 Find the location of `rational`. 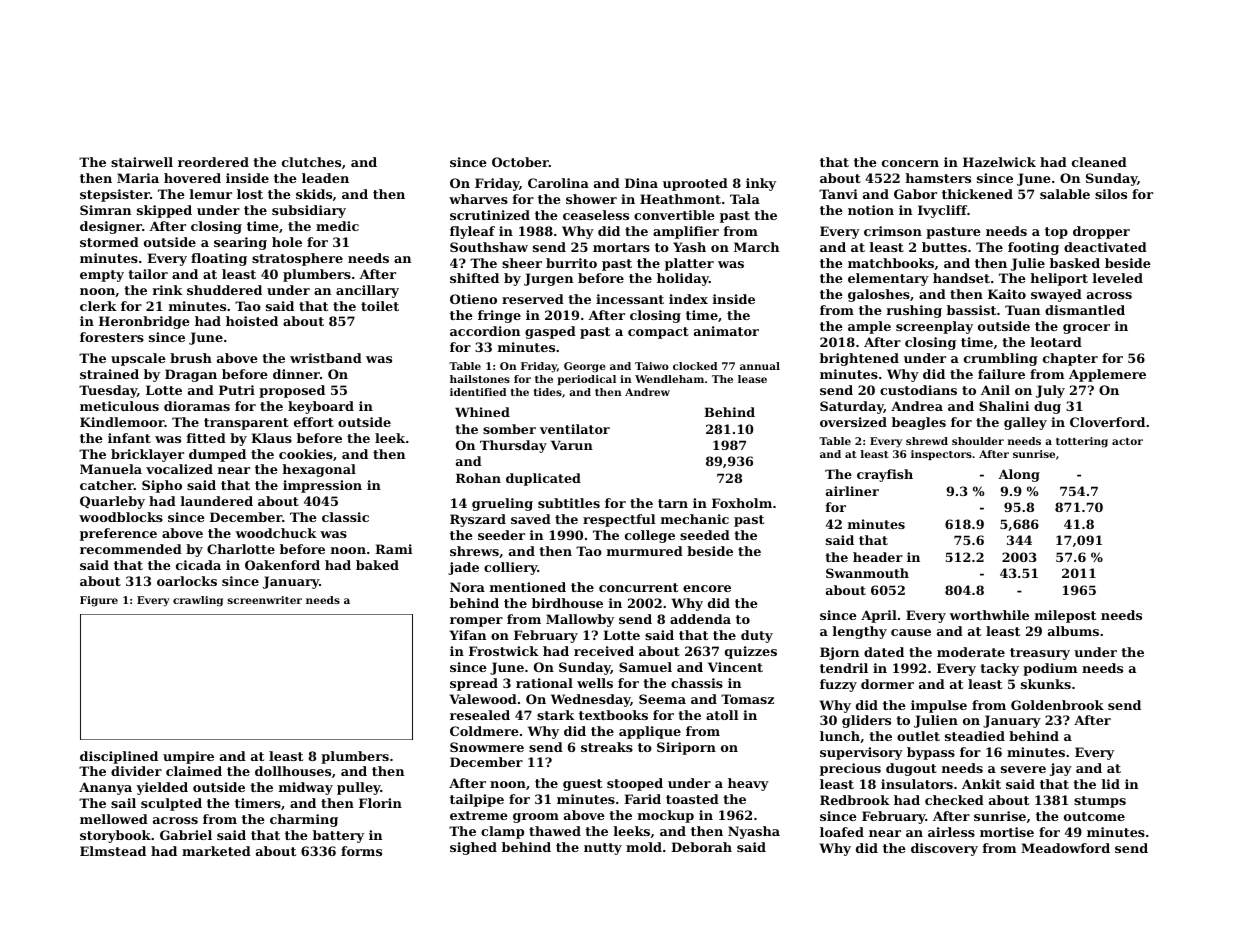

rational is located at coordinates (544, 683).
